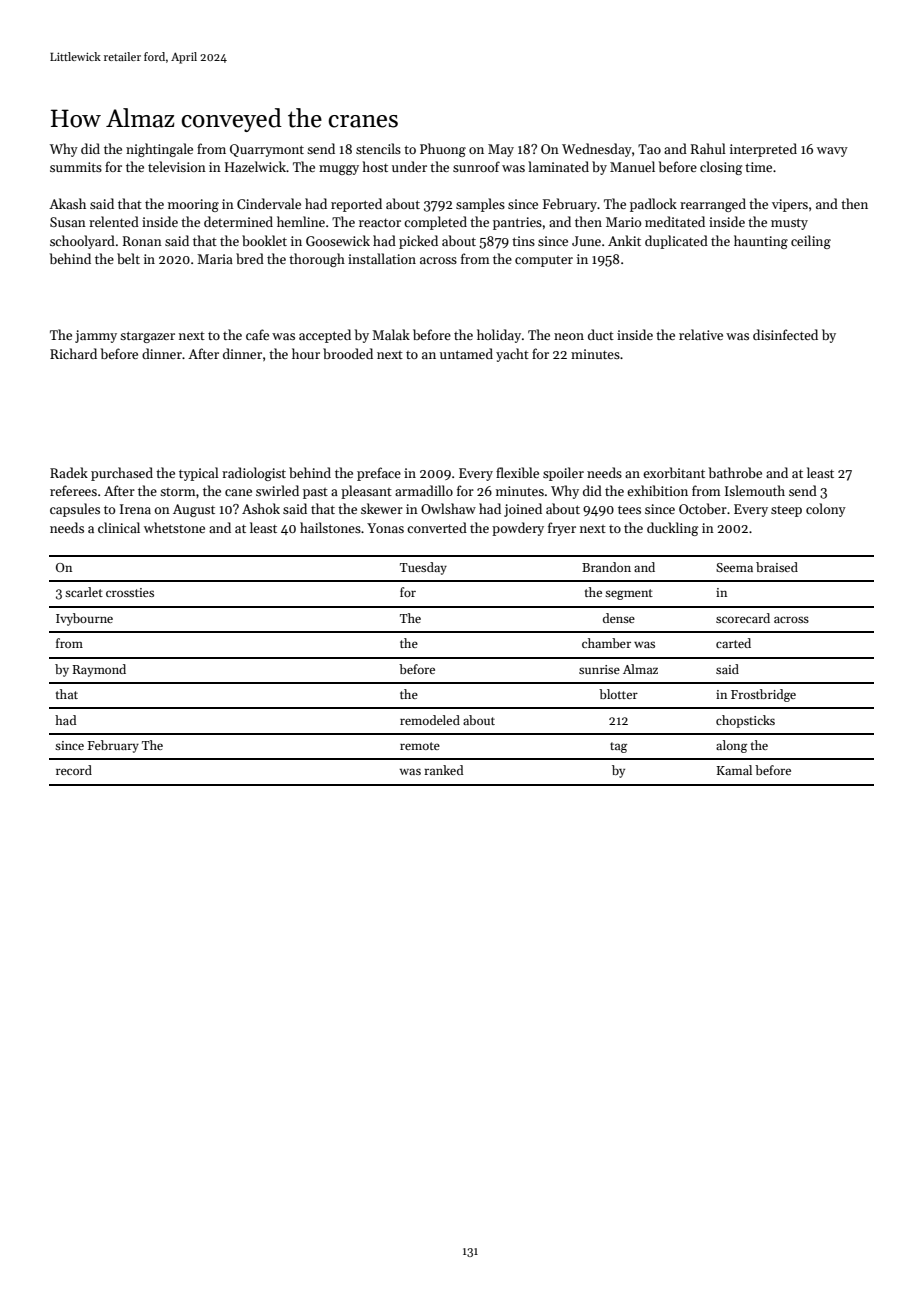  I want to click on carted, so click(733, 643).
